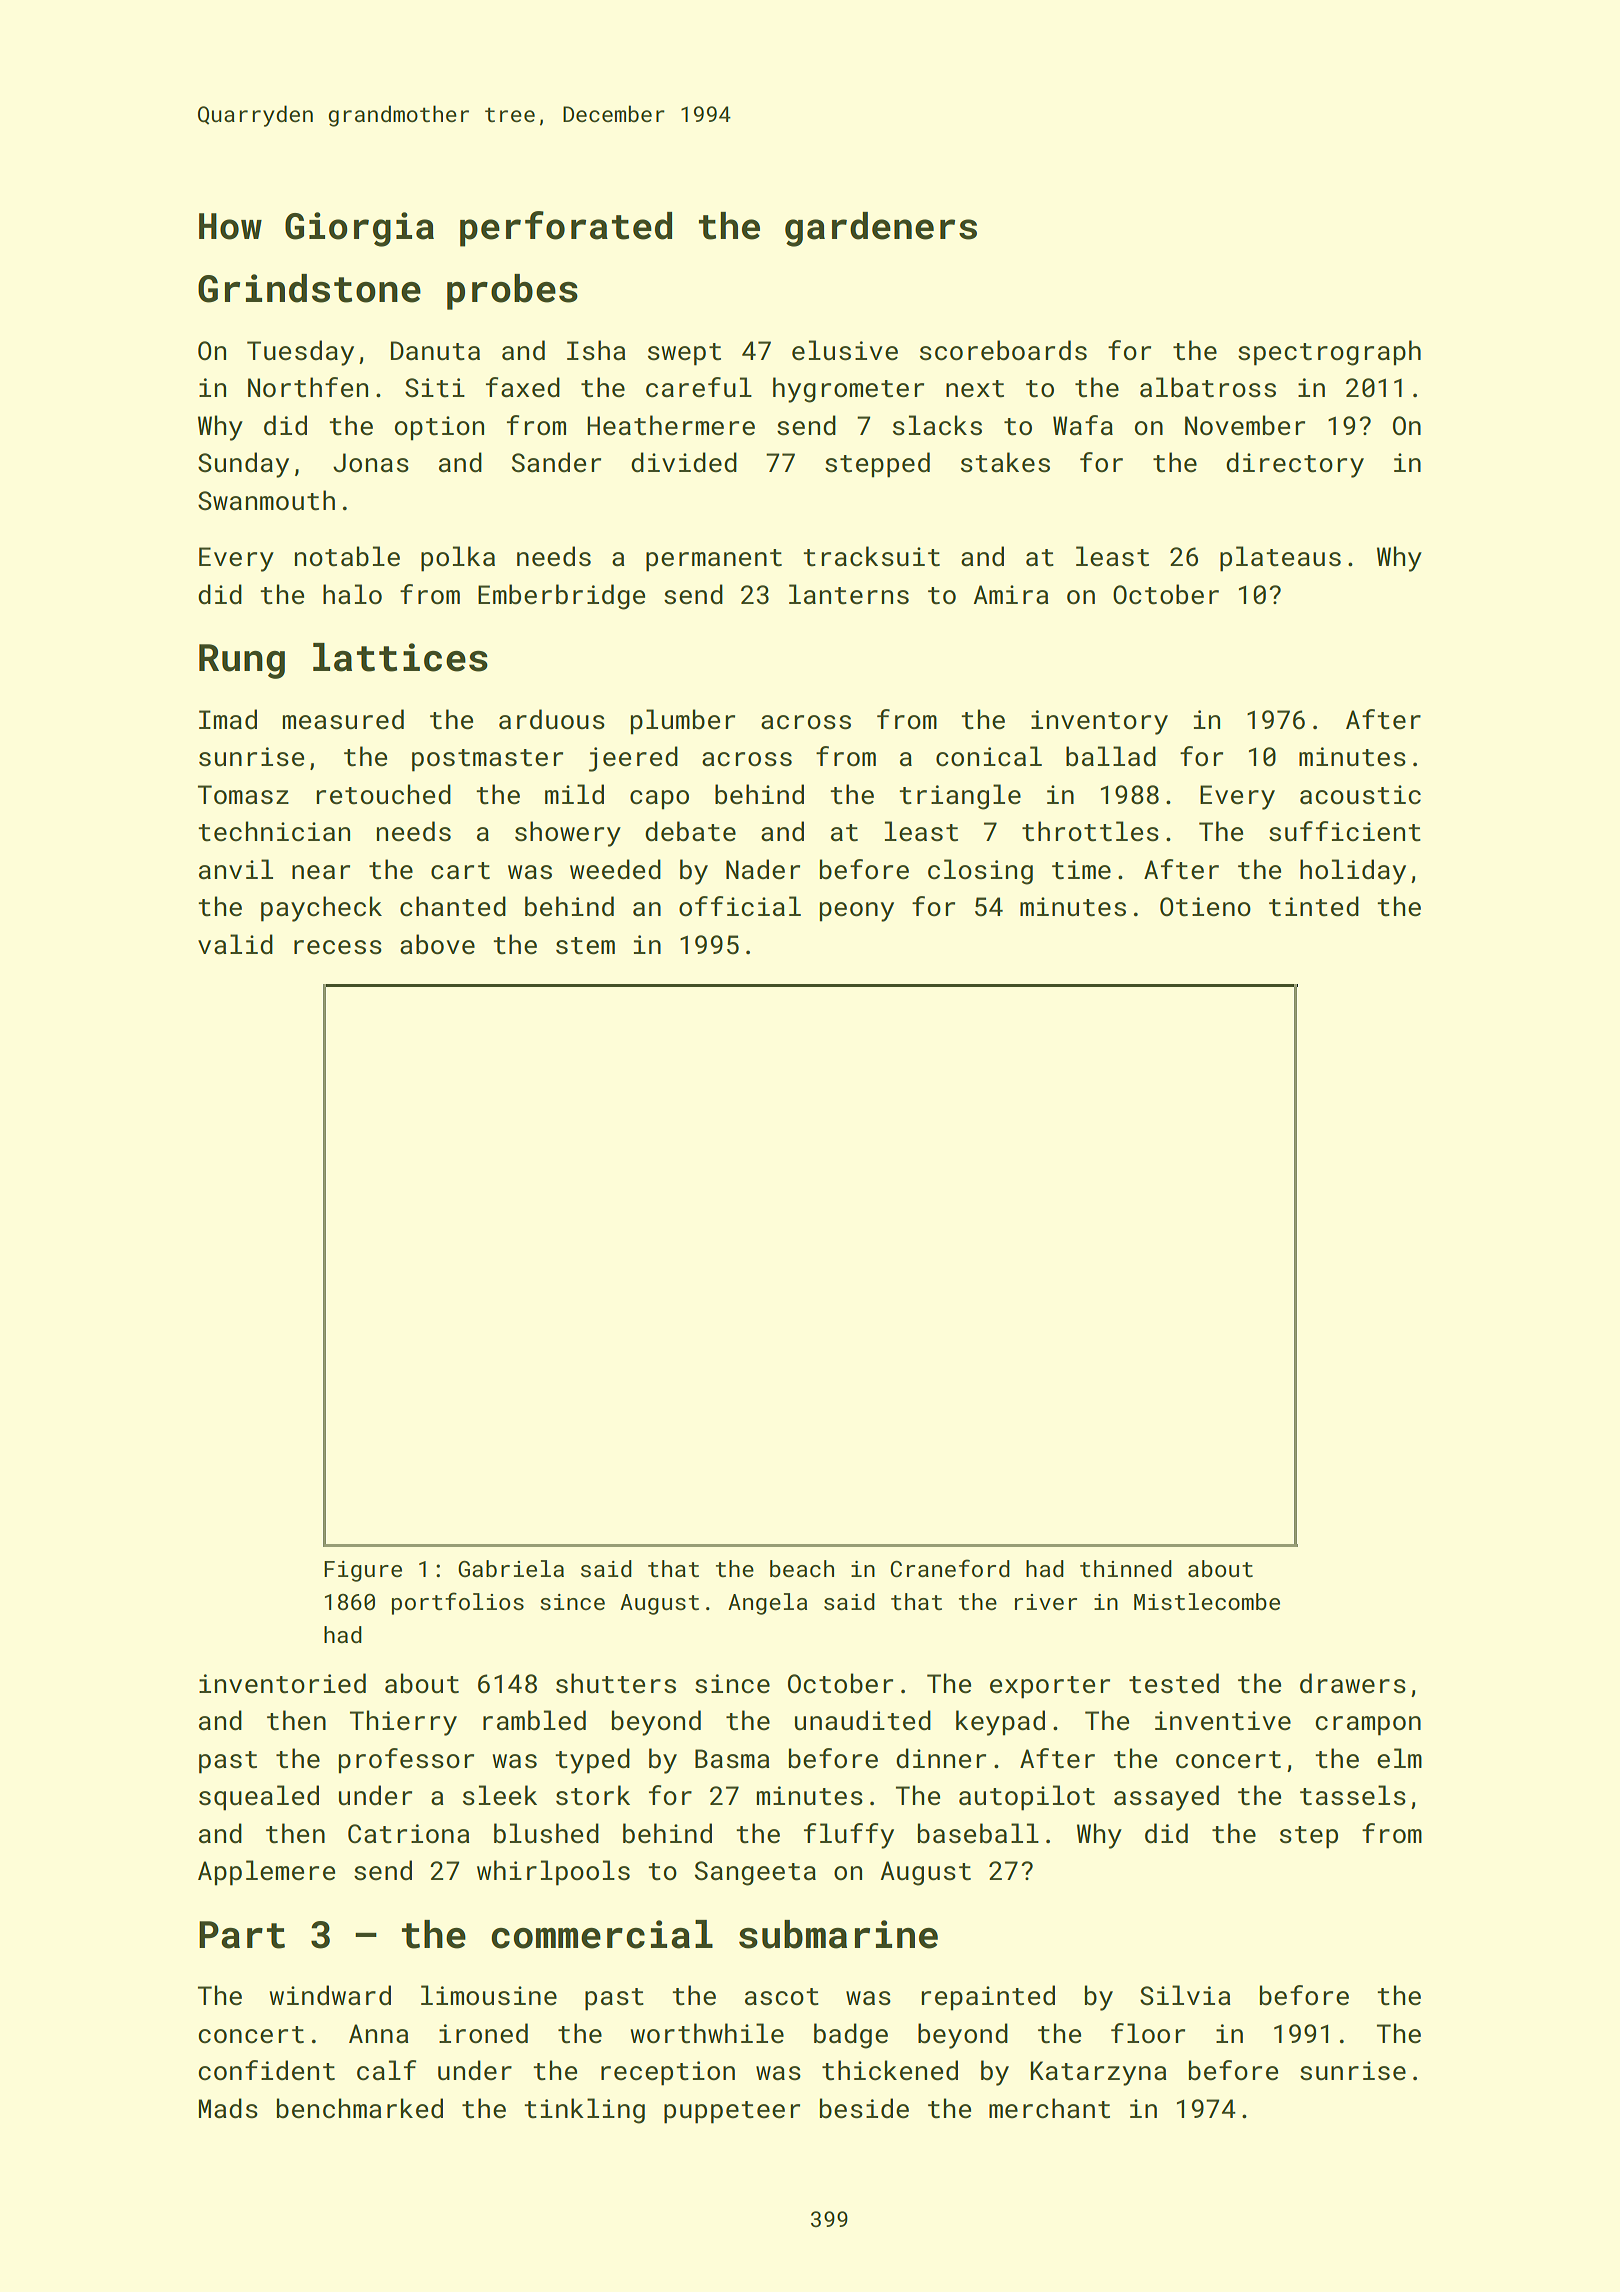 The height and width of the screenshot is (2292, 1620). Describe the element at coordinates (845, 350) in the screenshot. I see `elusive` at that location.
